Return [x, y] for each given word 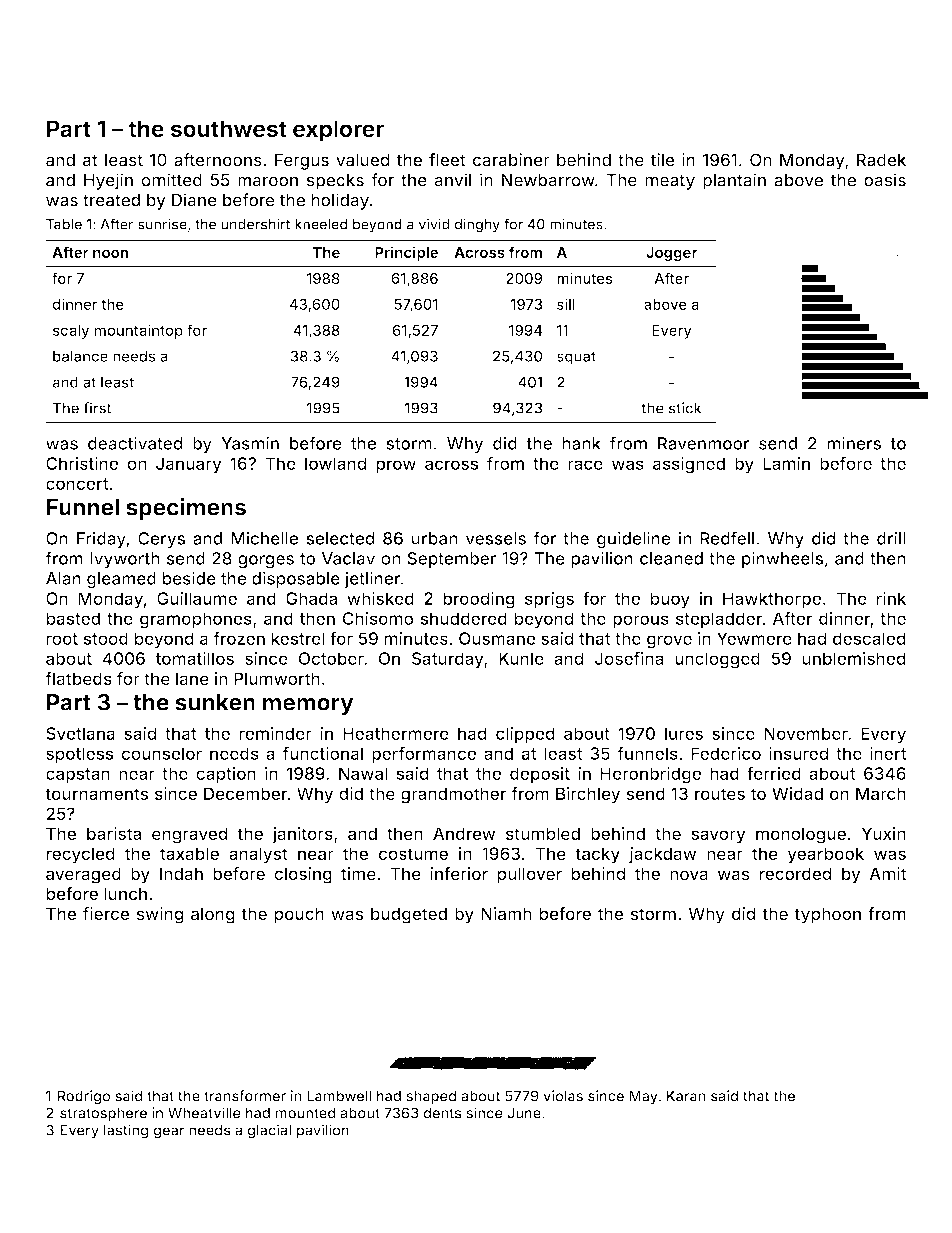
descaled [869, 638]
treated [111, 200]
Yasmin [250, 443]
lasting [126, 1131]
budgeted [409, 915]
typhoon [827, 915]
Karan [686, 1096]
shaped [431, 1097]
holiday [340, 201]
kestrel [298, 638]
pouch [299, 915]
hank [581, 443]
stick [685, 408]
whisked [380, 598]
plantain [734, 181]
